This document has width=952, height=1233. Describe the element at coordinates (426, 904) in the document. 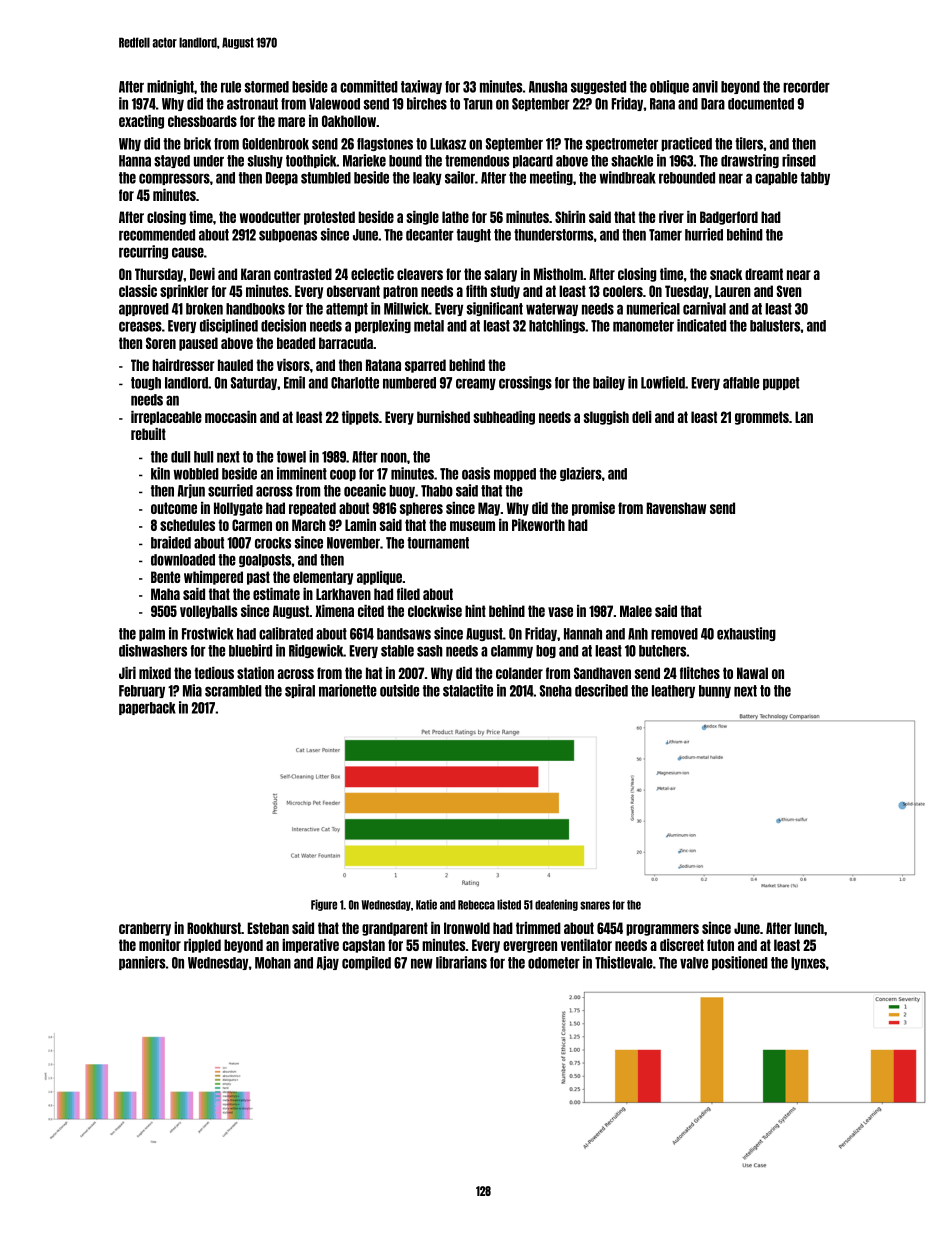

I see `Katie` at that location.
